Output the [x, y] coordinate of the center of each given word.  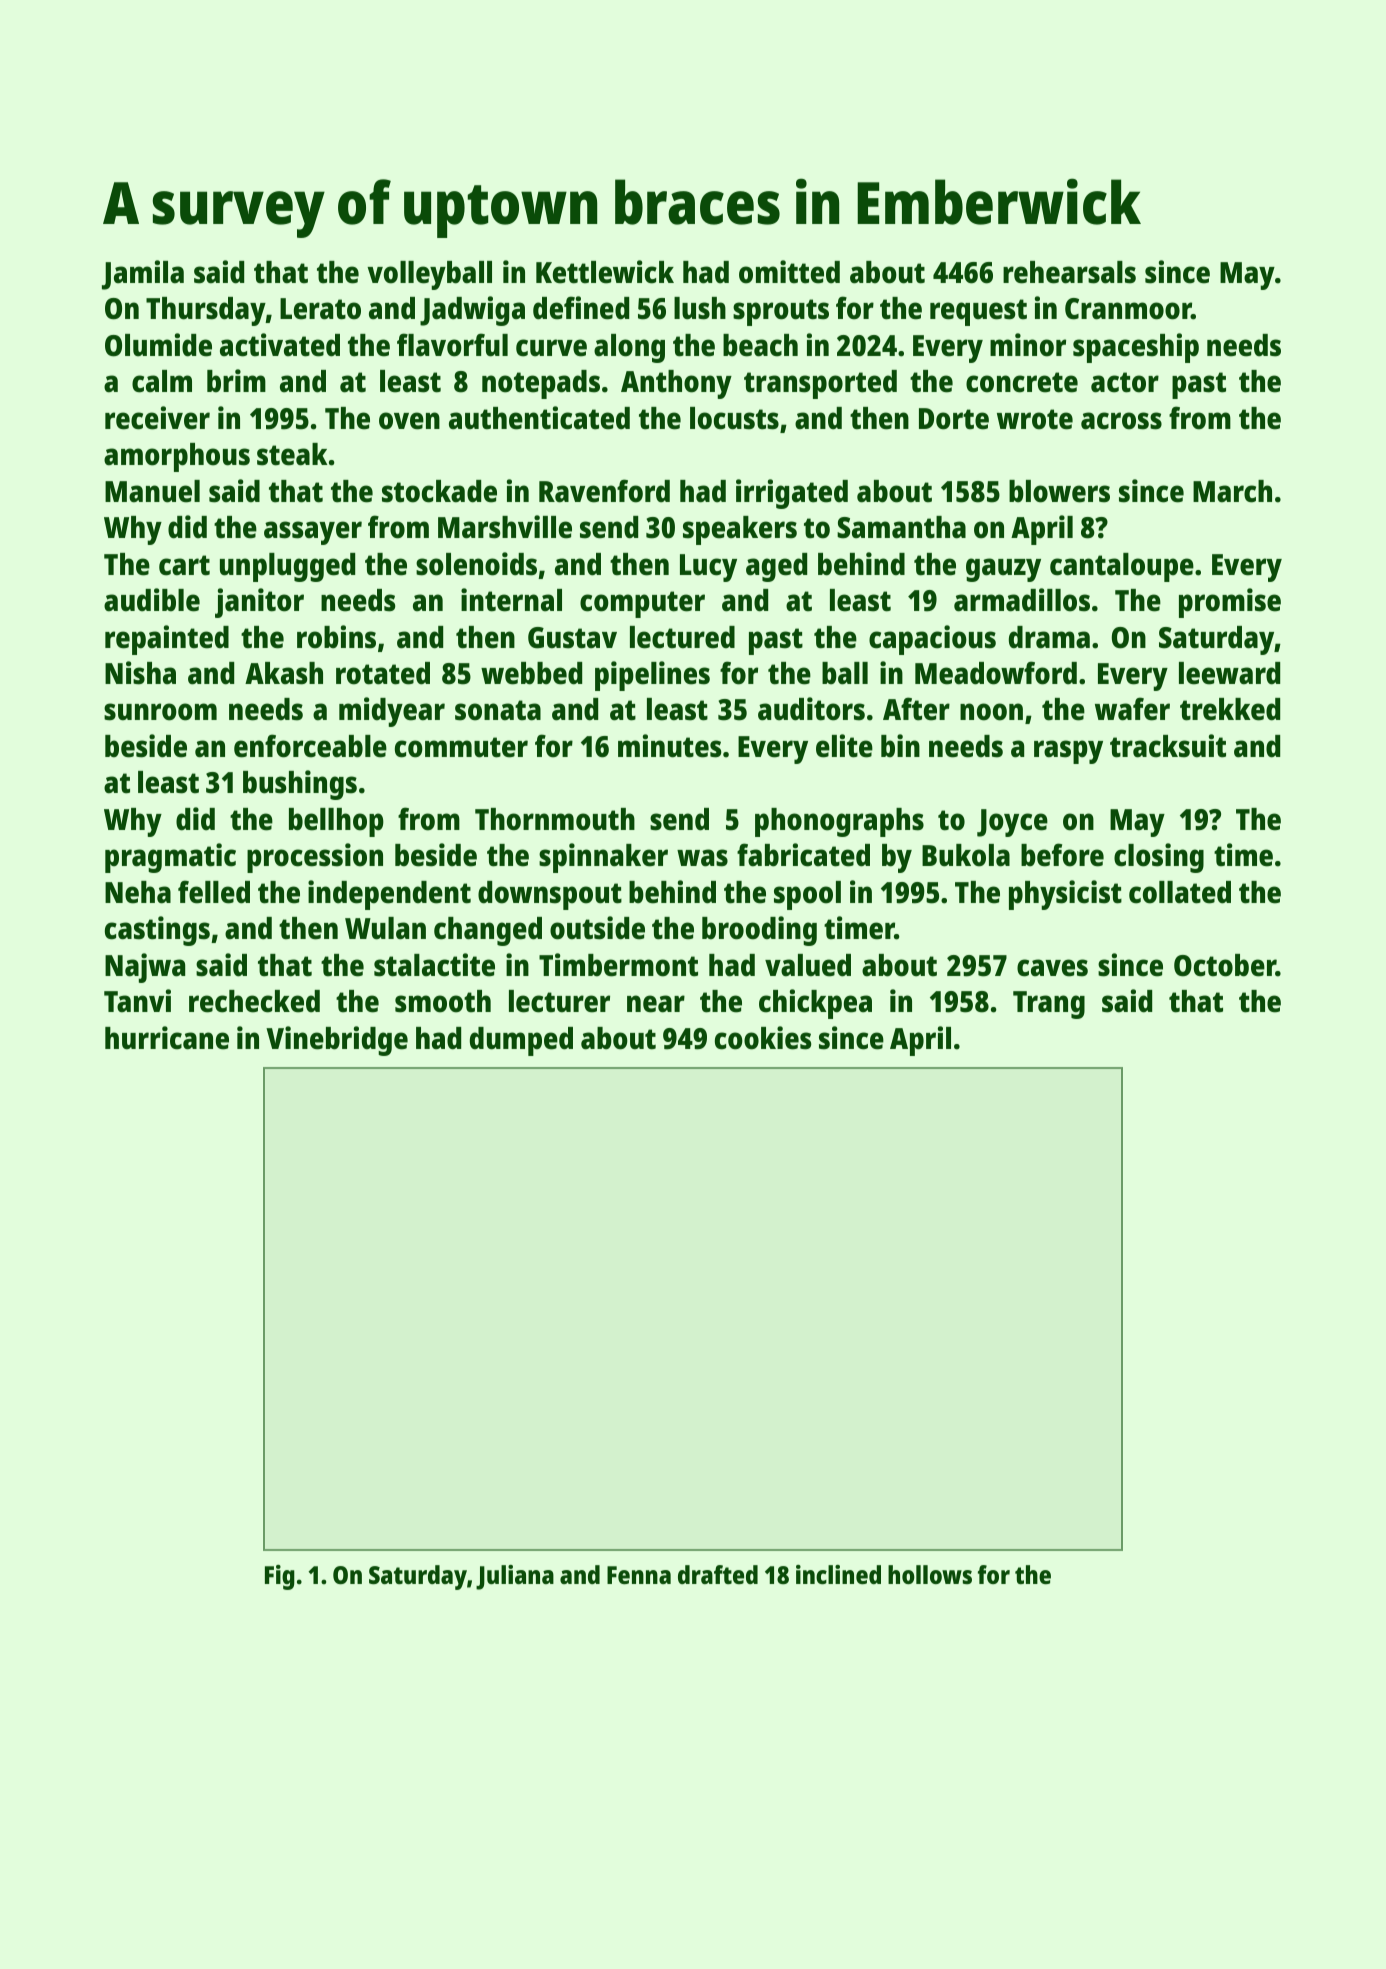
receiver [157, 418]
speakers [740, 530]
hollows [930, 1574]
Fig [280, 1577]
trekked [1230, 709]
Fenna [639, 1575]
